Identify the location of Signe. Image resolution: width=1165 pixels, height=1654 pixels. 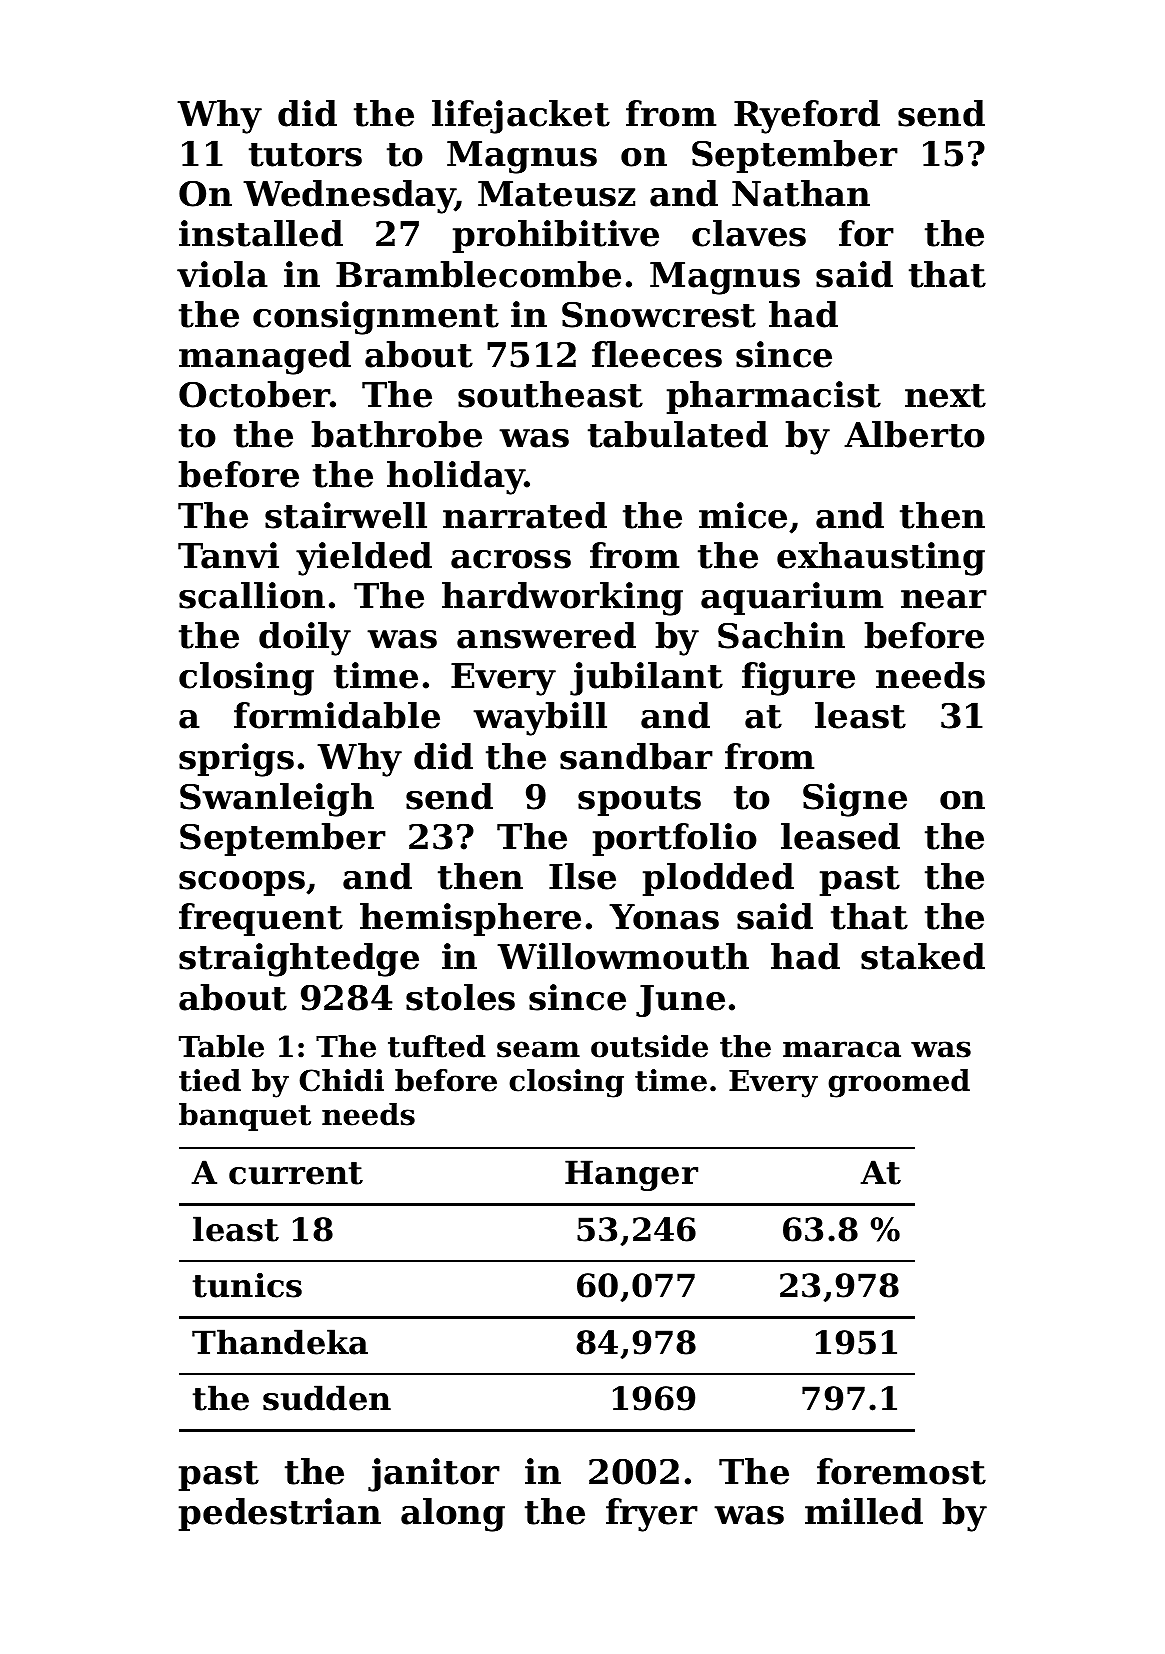
(855, 800).
